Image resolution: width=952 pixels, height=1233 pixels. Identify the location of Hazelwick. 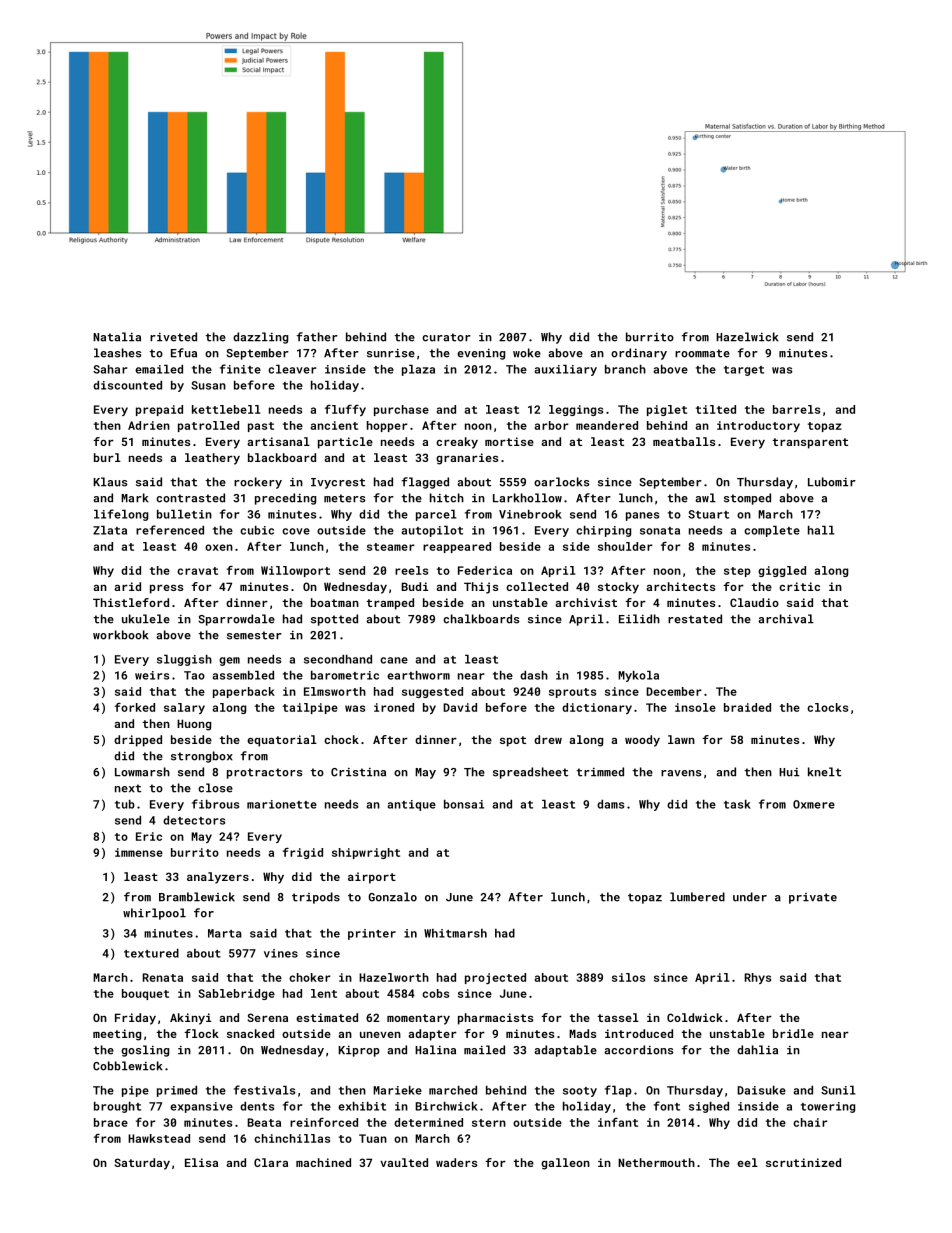
(747, 337).
